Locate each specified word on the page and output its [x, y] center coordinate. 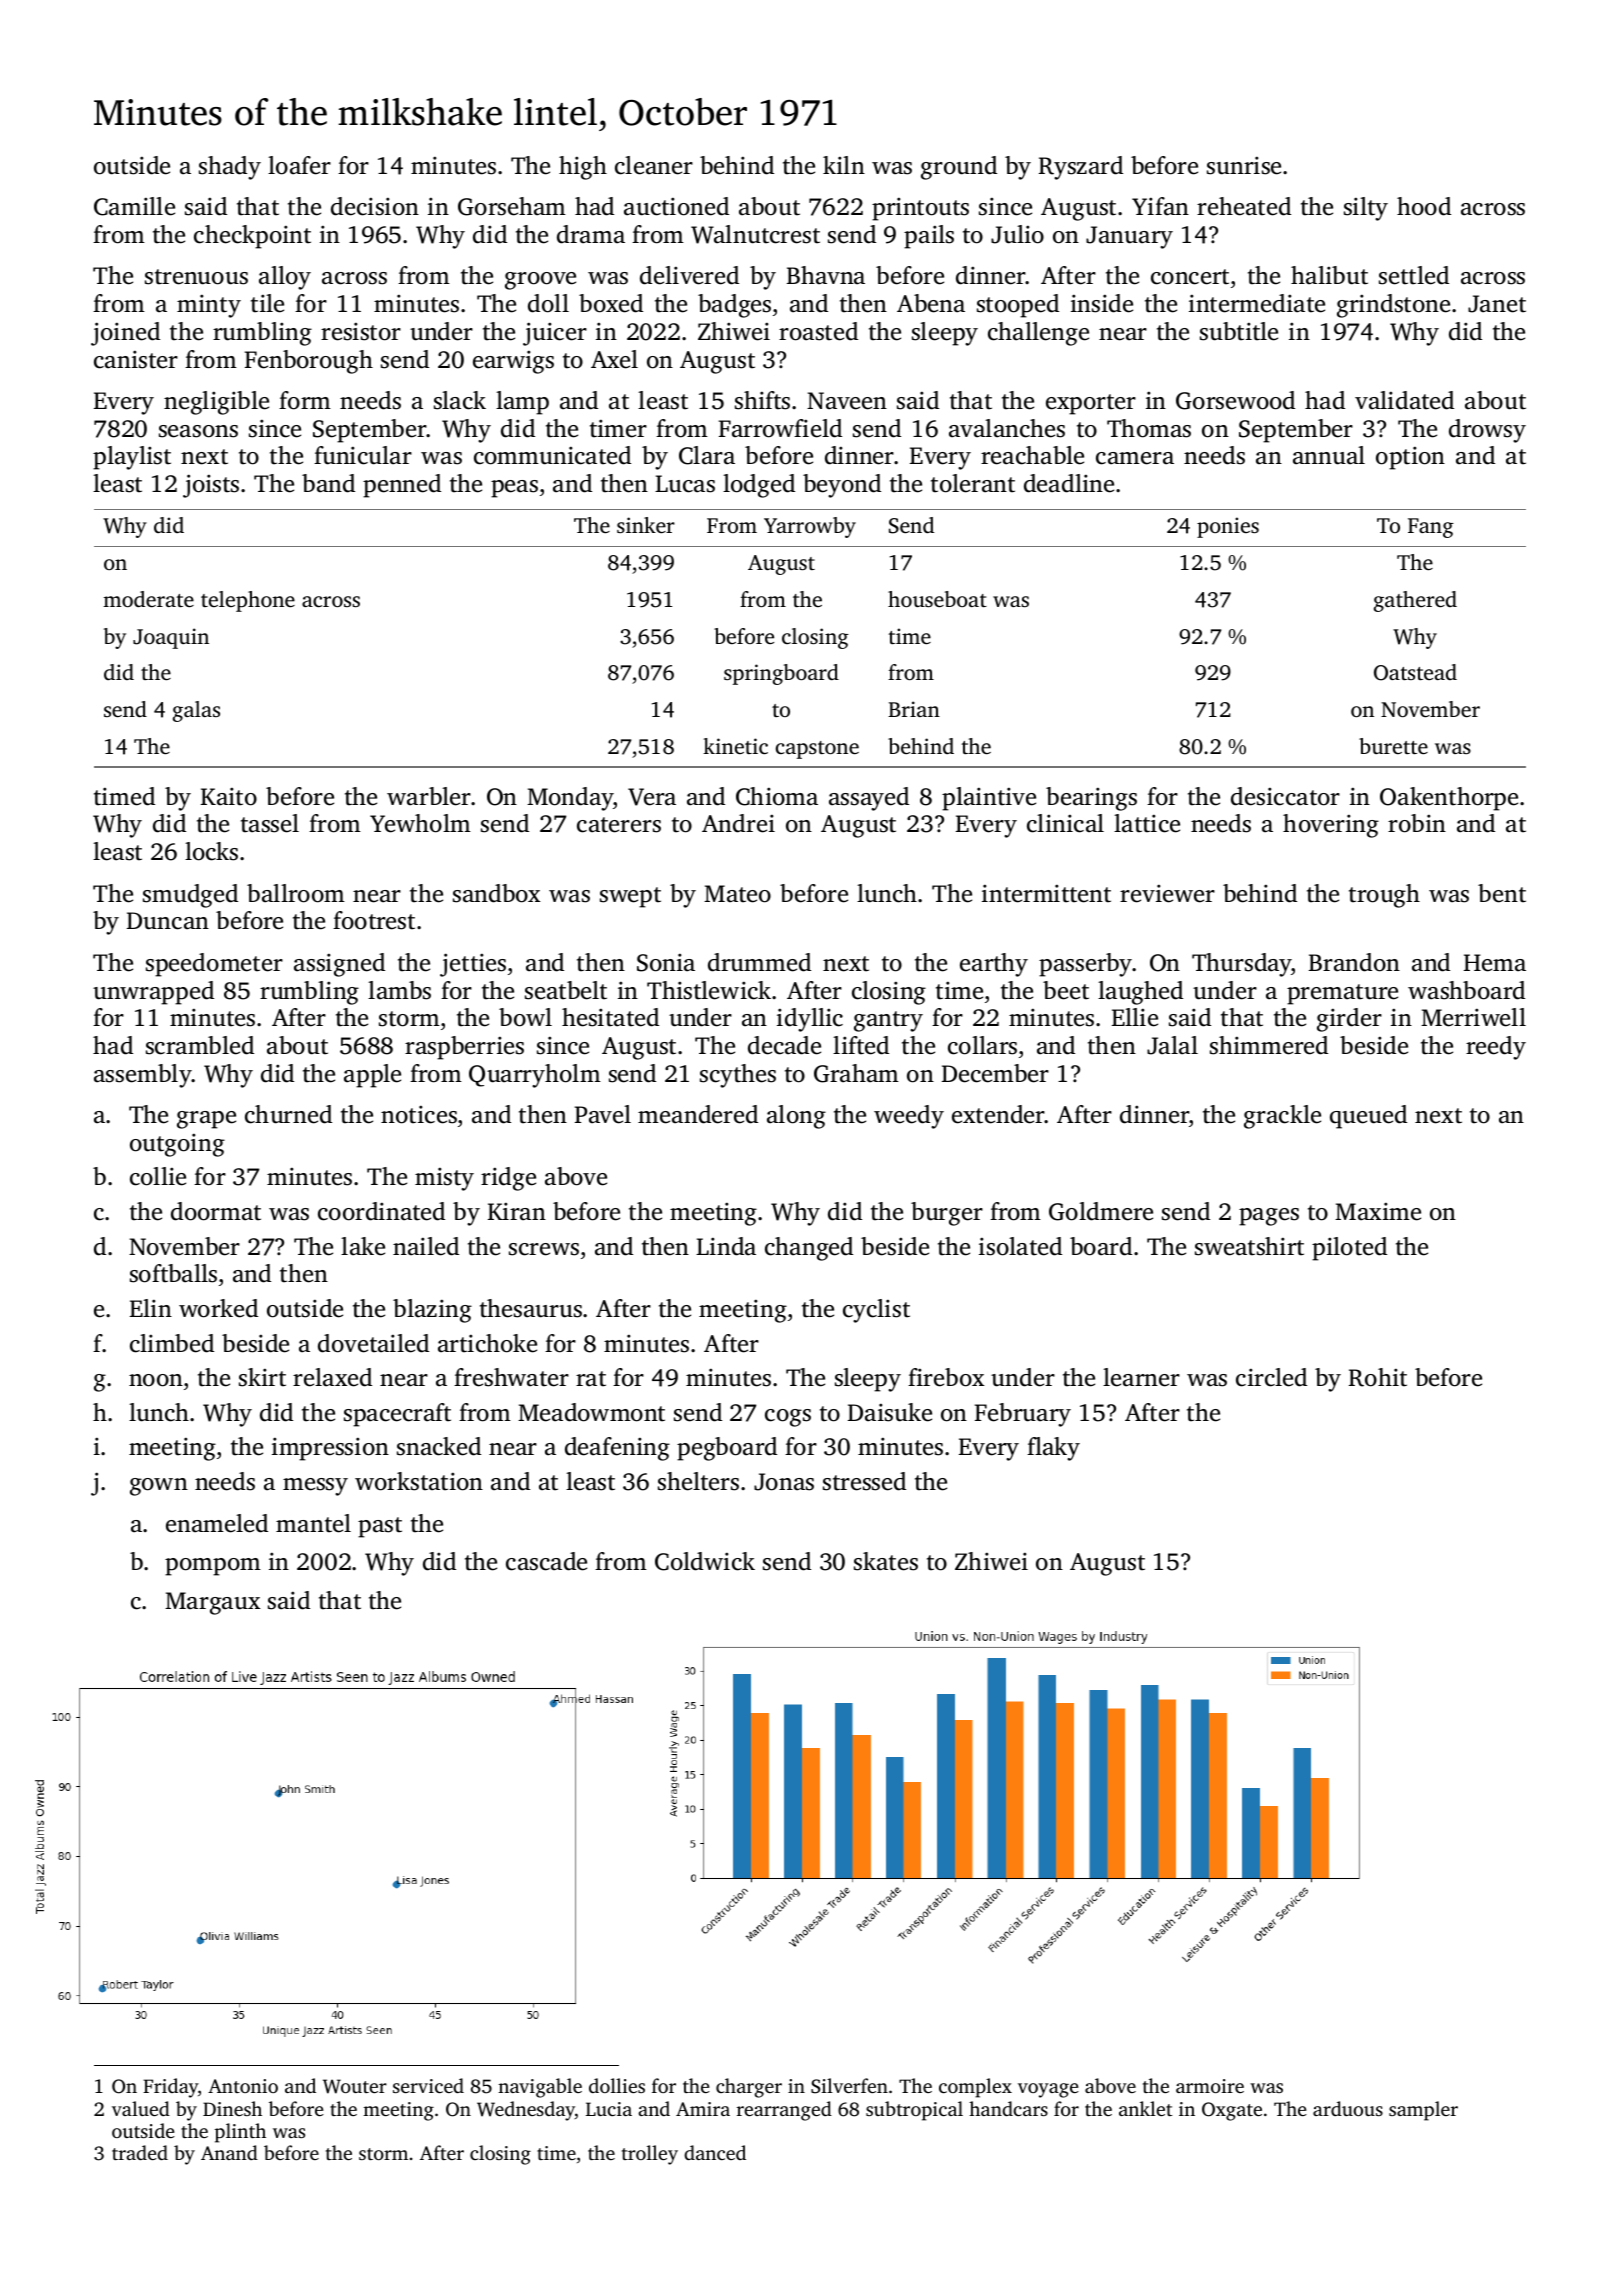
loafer [299, 165]
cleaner [654, 165]
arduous [1348, 2108]
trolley [650, 2155]
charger [749, 2088]
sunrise [1244, 165]
